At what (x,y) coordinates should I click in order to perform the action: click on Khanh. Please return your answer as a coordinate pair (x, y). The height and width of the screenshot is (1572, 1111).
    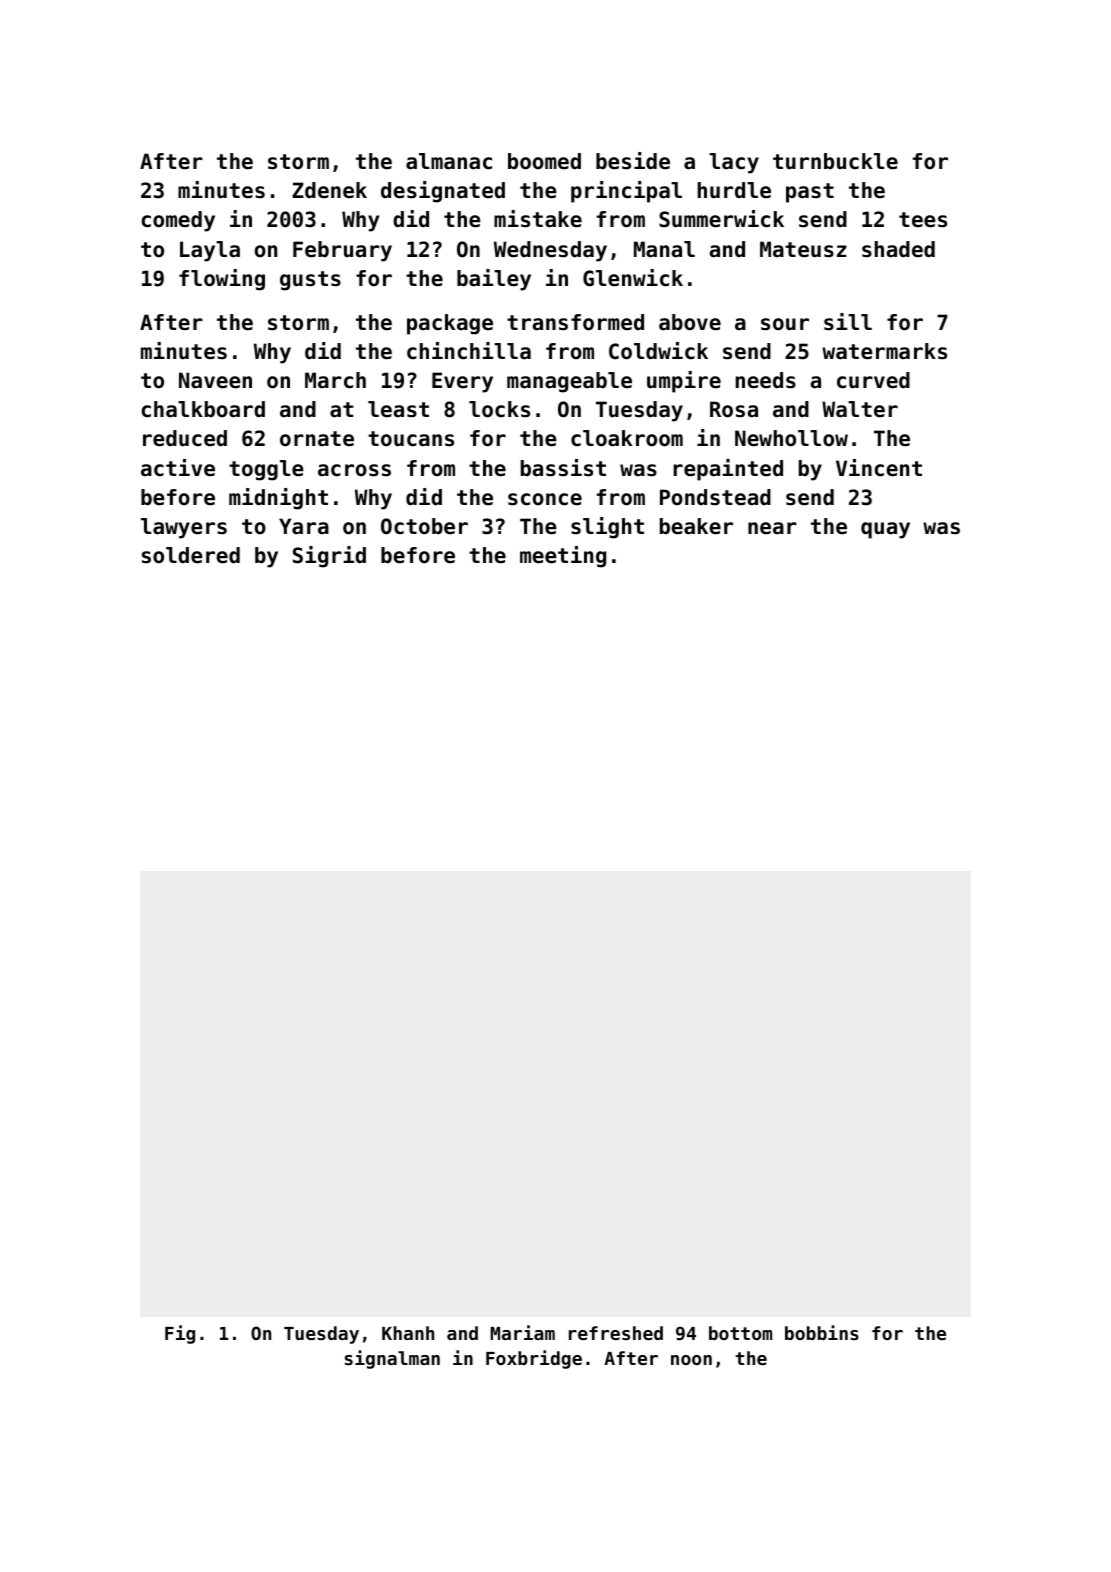
    Looking at the image, I should click on (408, 1333).
